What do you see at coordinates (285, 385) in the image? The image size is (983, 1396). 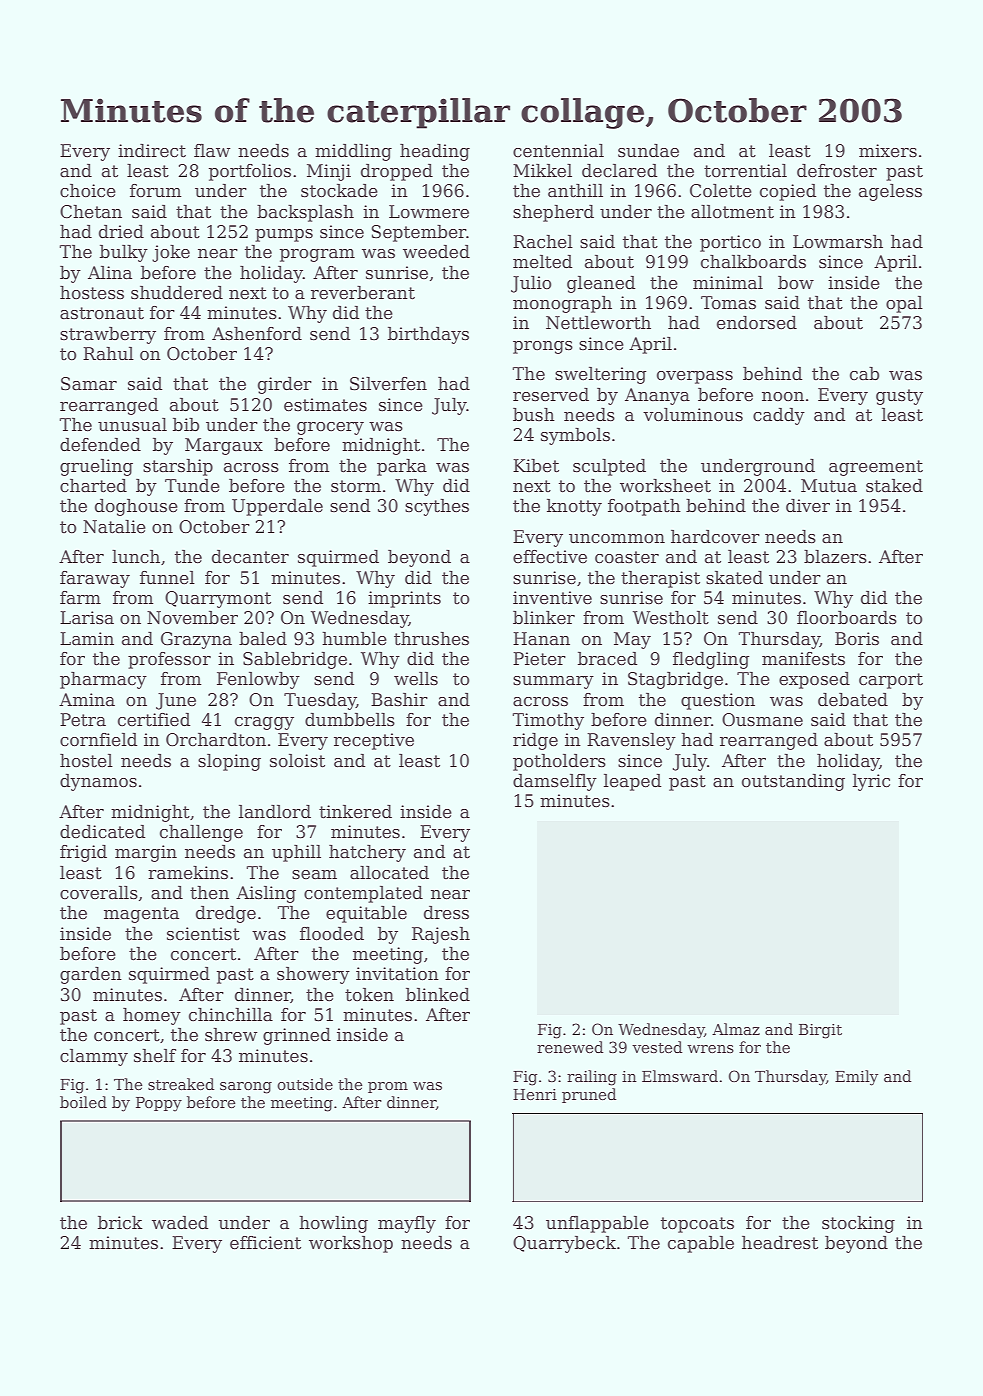 I see `girder` at bounding box center [285, 385].
